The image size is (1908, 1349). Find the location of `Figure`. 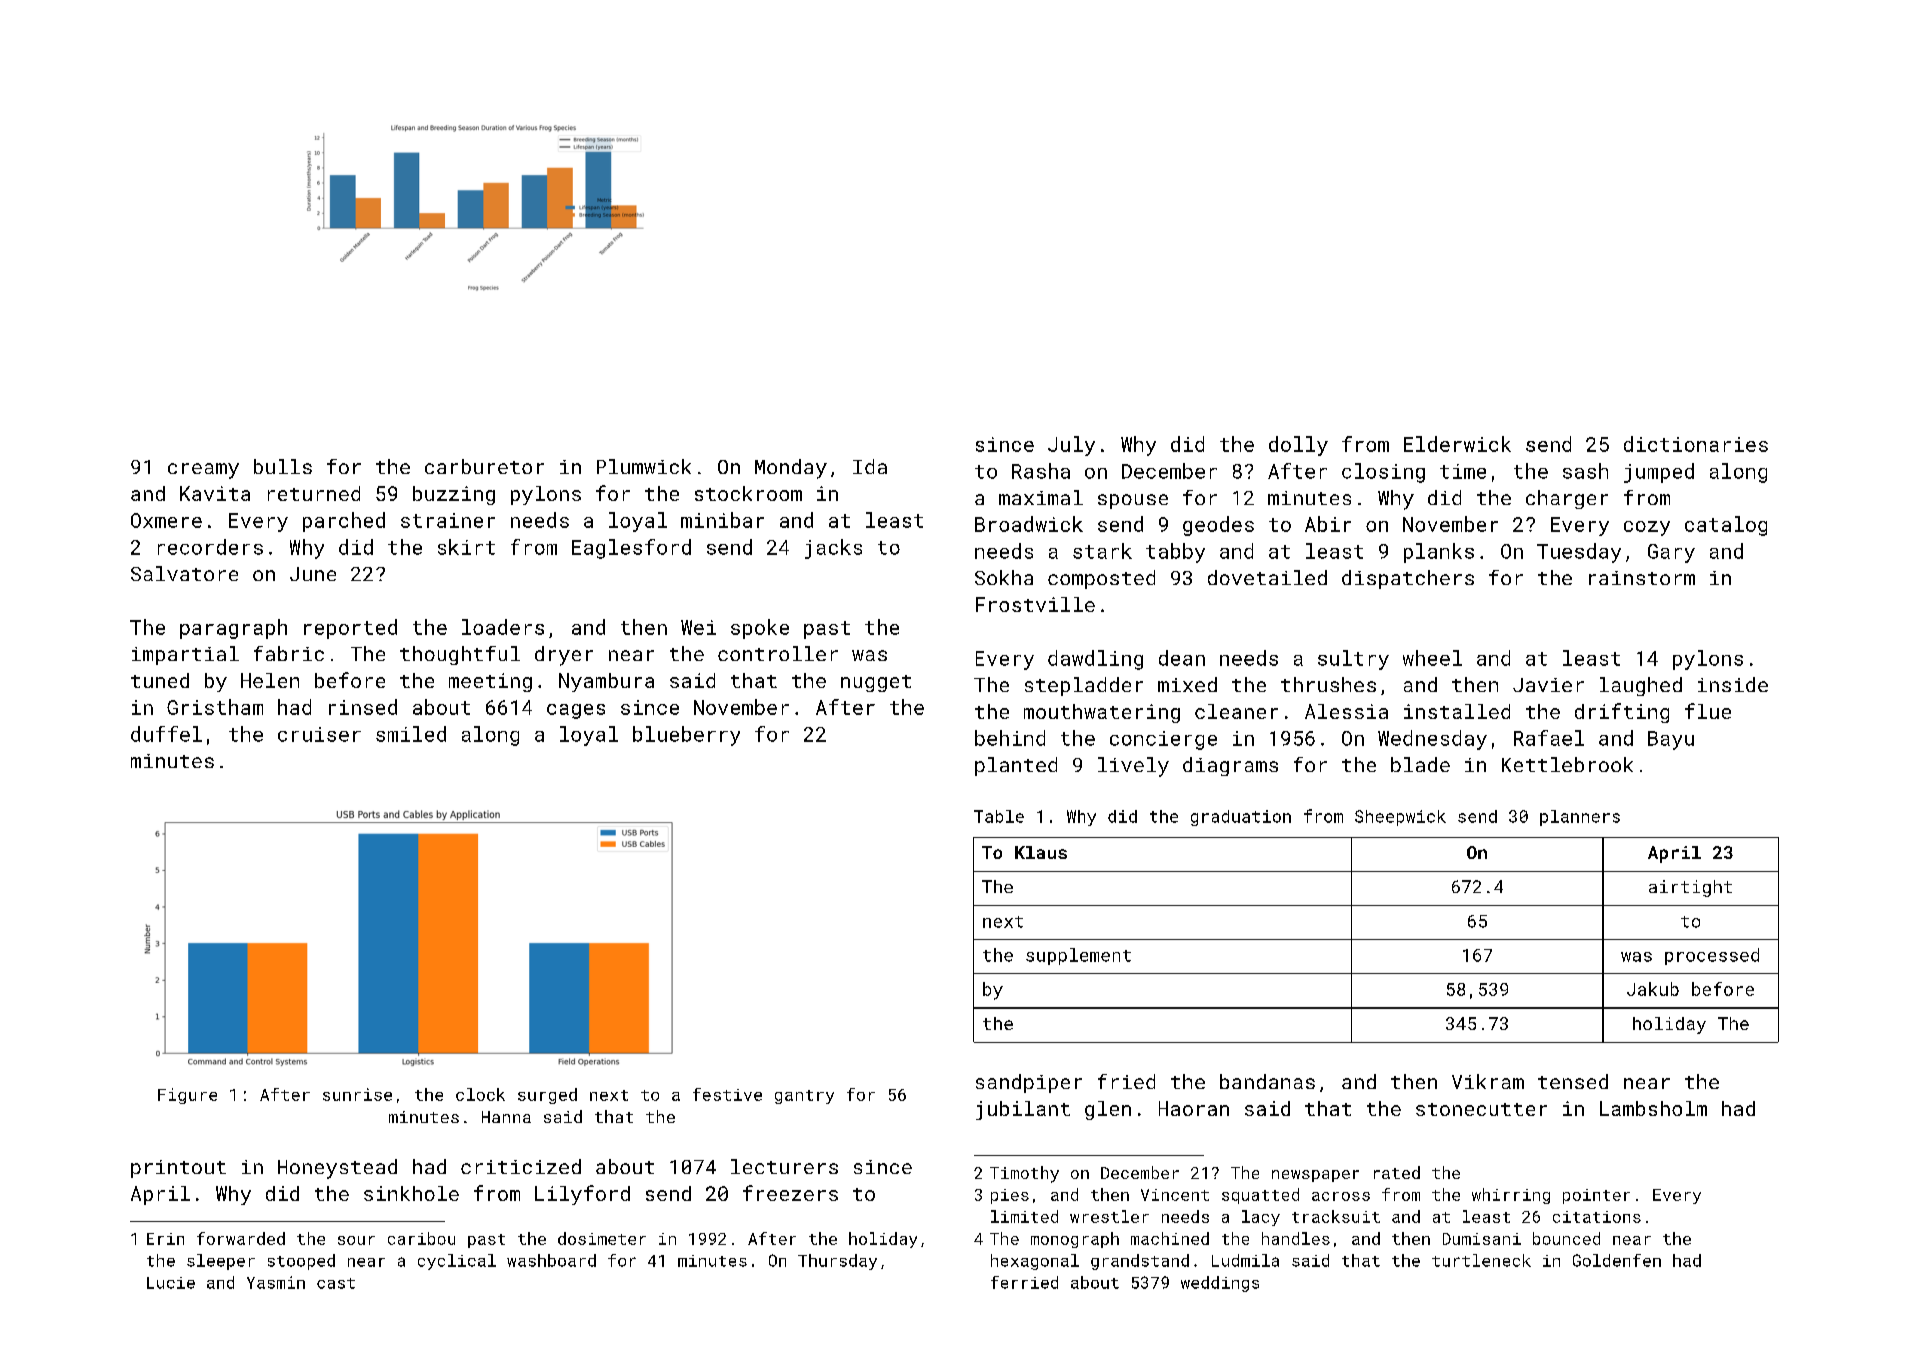

Figure is located at coordinates (187, 1096).
